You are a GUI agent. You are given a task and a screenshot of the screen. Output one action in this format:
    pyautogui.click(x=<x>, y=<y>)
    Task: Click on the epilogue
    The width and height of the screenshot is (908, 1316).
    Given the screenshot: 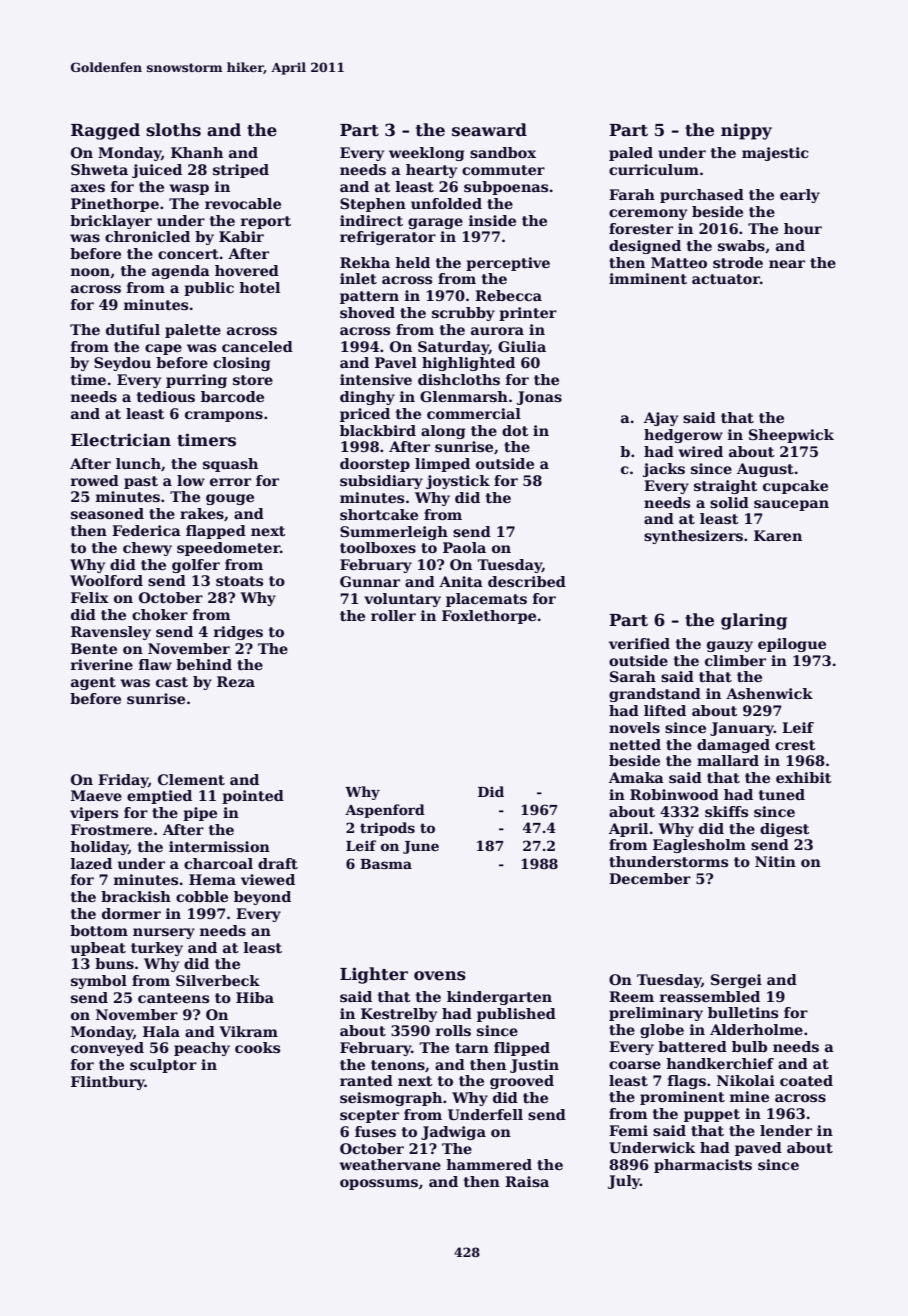 What is the action you would take?
    pyautogui.click(x=792, y=645)
